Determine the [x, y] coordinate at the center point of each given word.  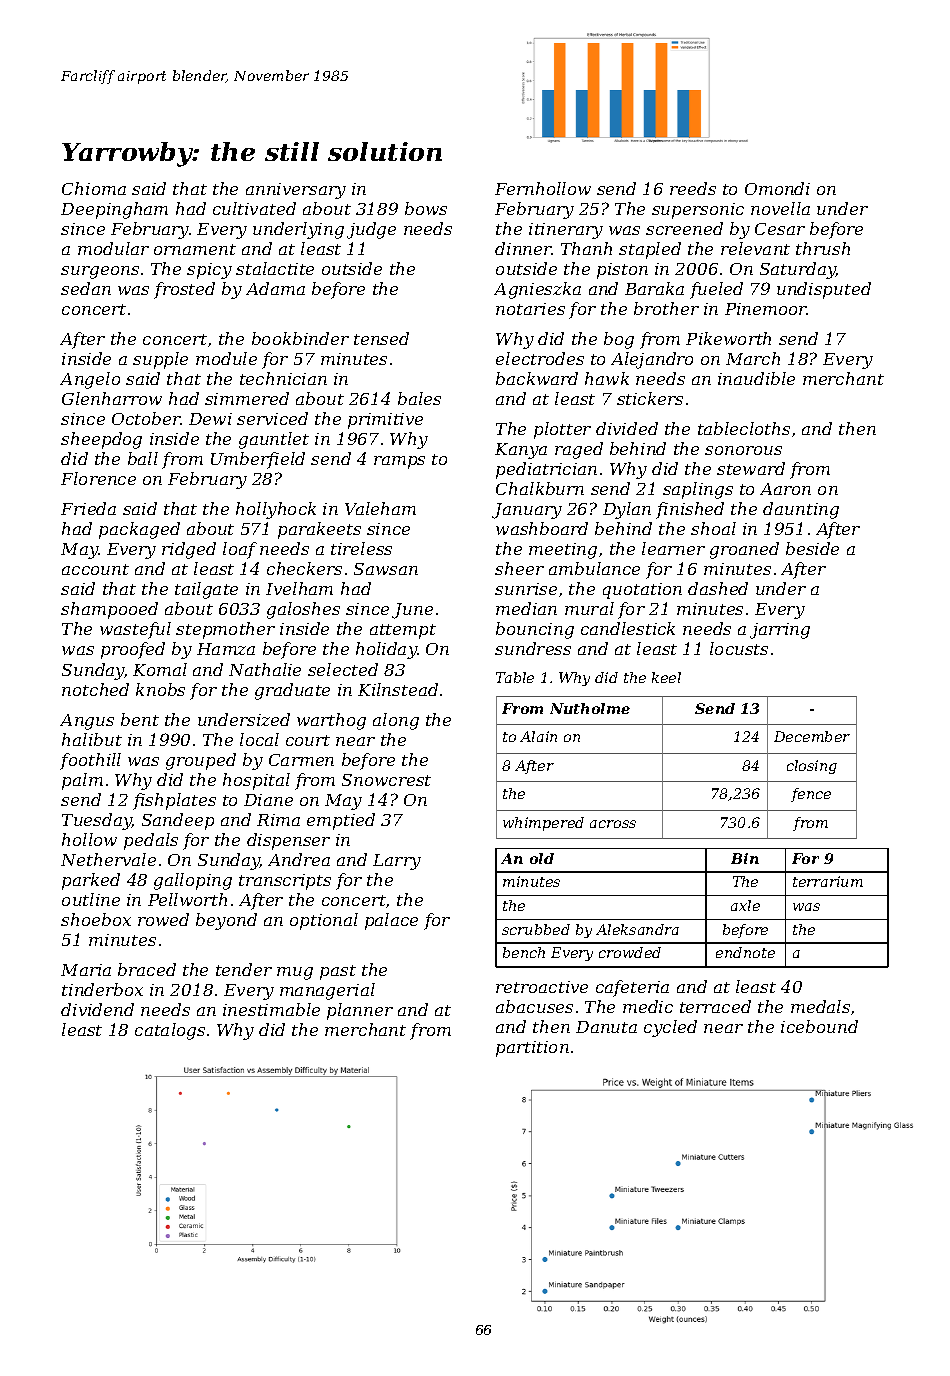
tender [244, 969]
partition [532, 1049]
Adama [275, 288]
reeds [693, 188]
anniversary [296, 191]
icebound [819, 1026]
